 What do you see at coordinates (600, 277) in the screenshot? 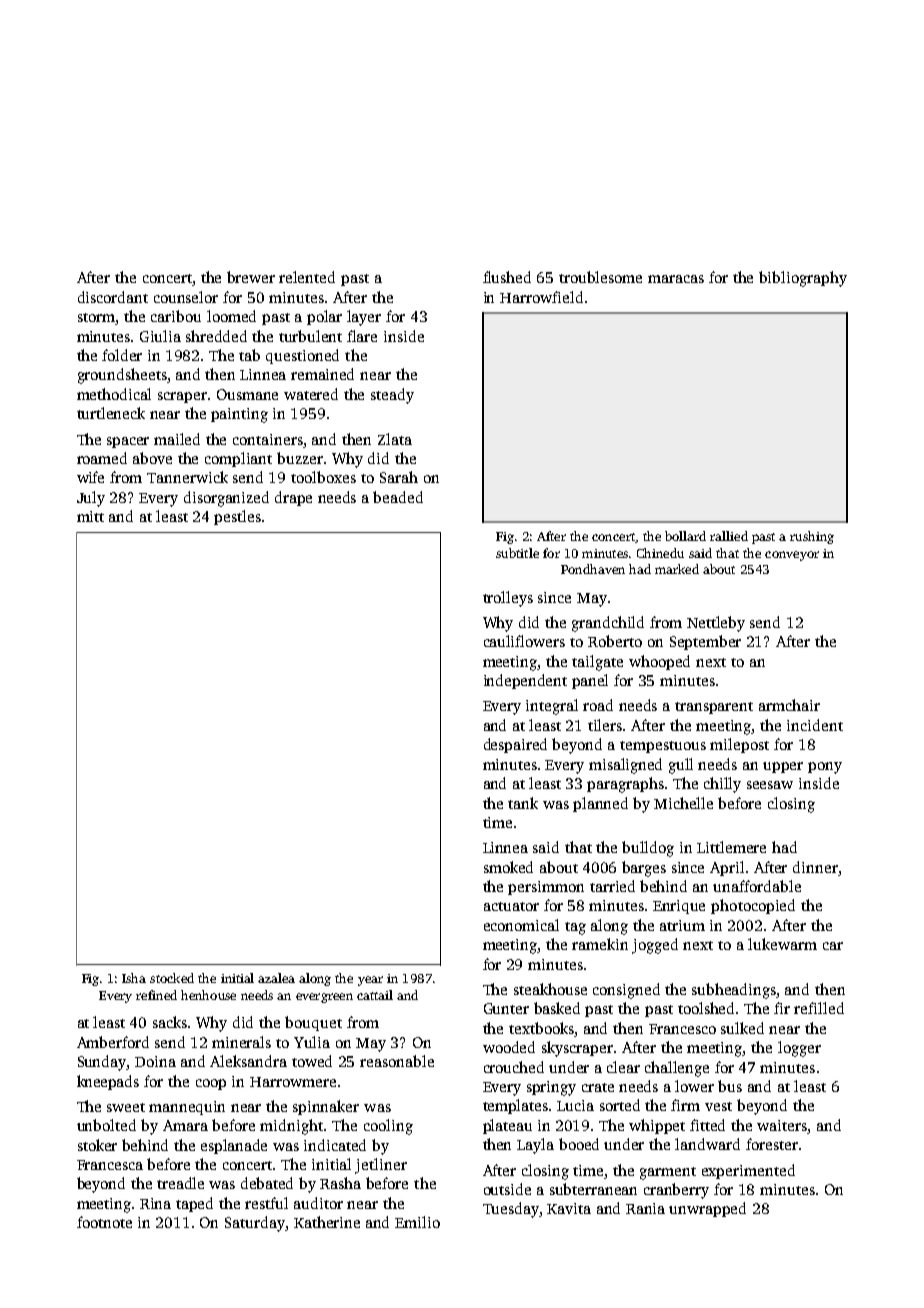
I see `troublesome` at bounding box center [600, 277].
